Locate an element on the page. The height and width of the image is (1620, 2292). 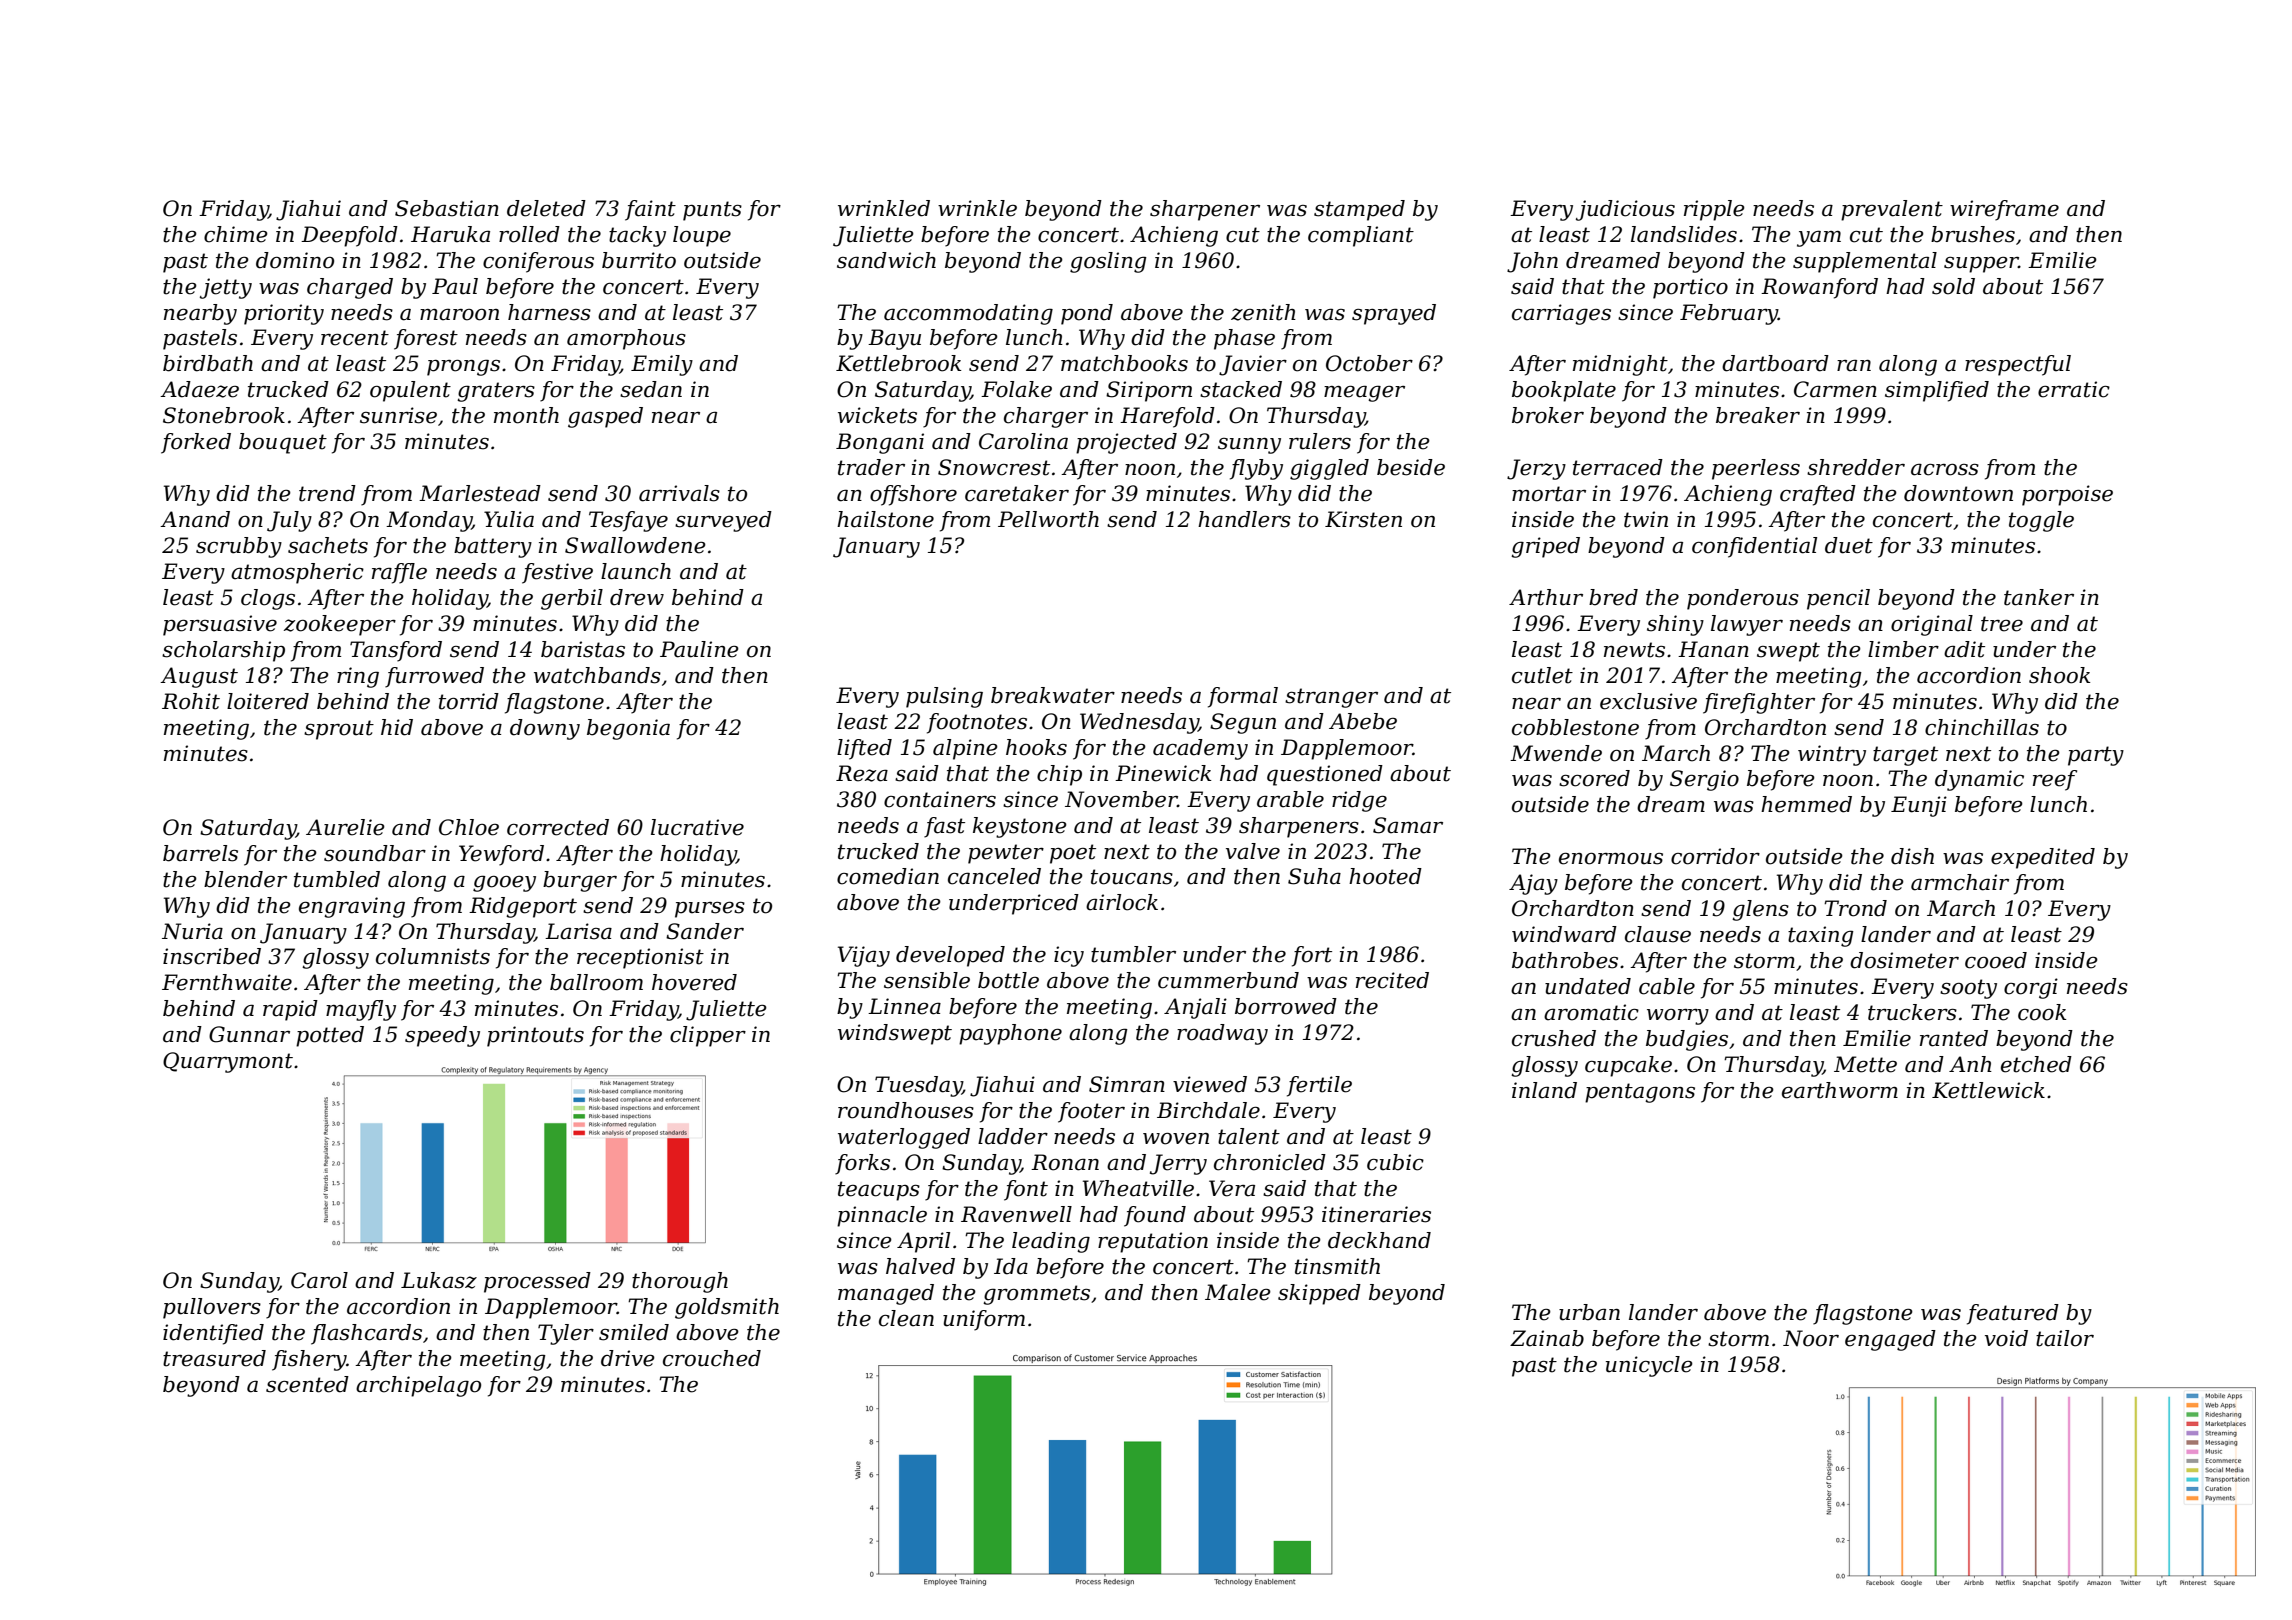
maroon is located at coordinates (459, 314).
